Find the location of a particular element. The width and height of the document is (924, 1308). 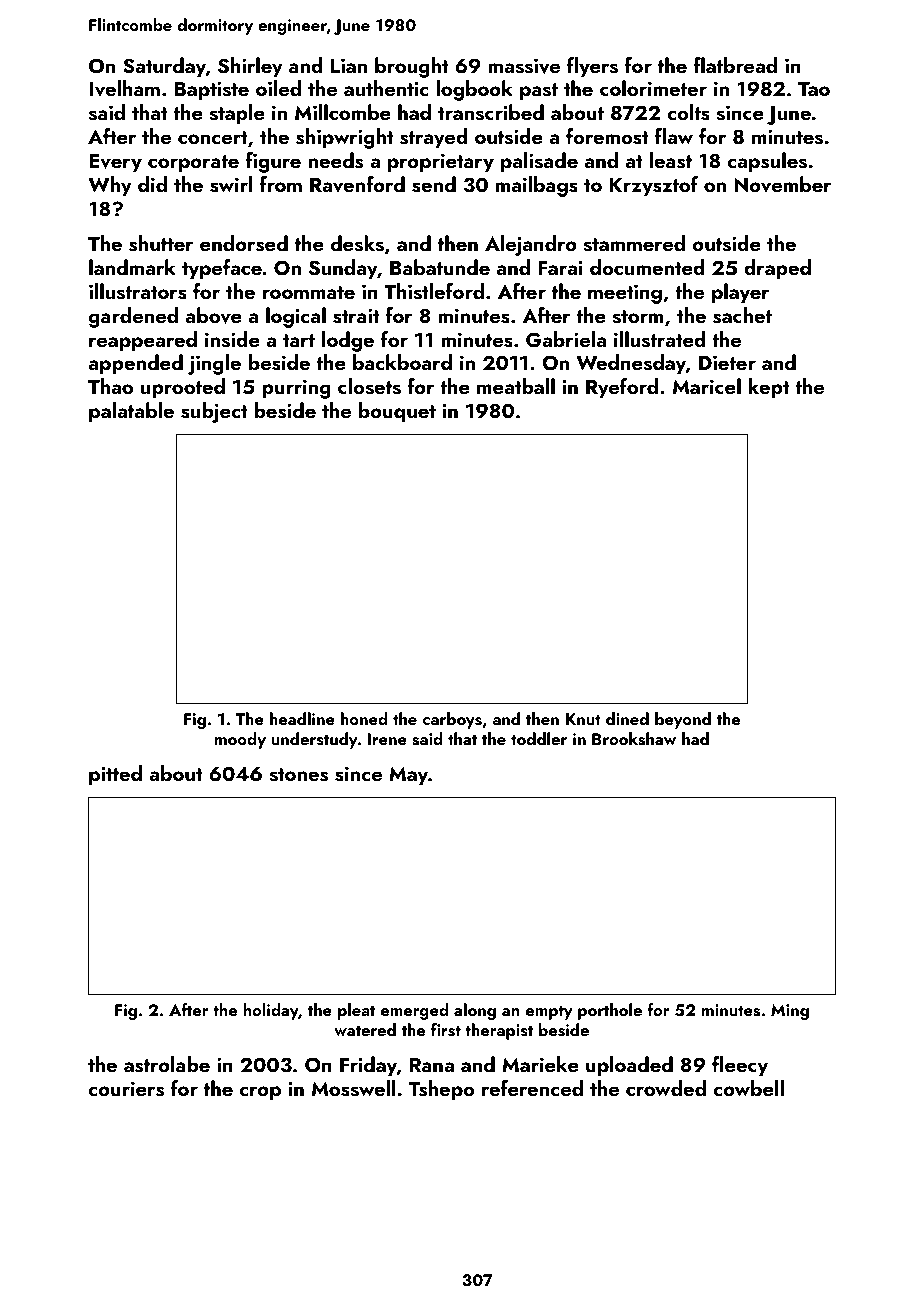

crowded is located at coordinates (666, 1088).
